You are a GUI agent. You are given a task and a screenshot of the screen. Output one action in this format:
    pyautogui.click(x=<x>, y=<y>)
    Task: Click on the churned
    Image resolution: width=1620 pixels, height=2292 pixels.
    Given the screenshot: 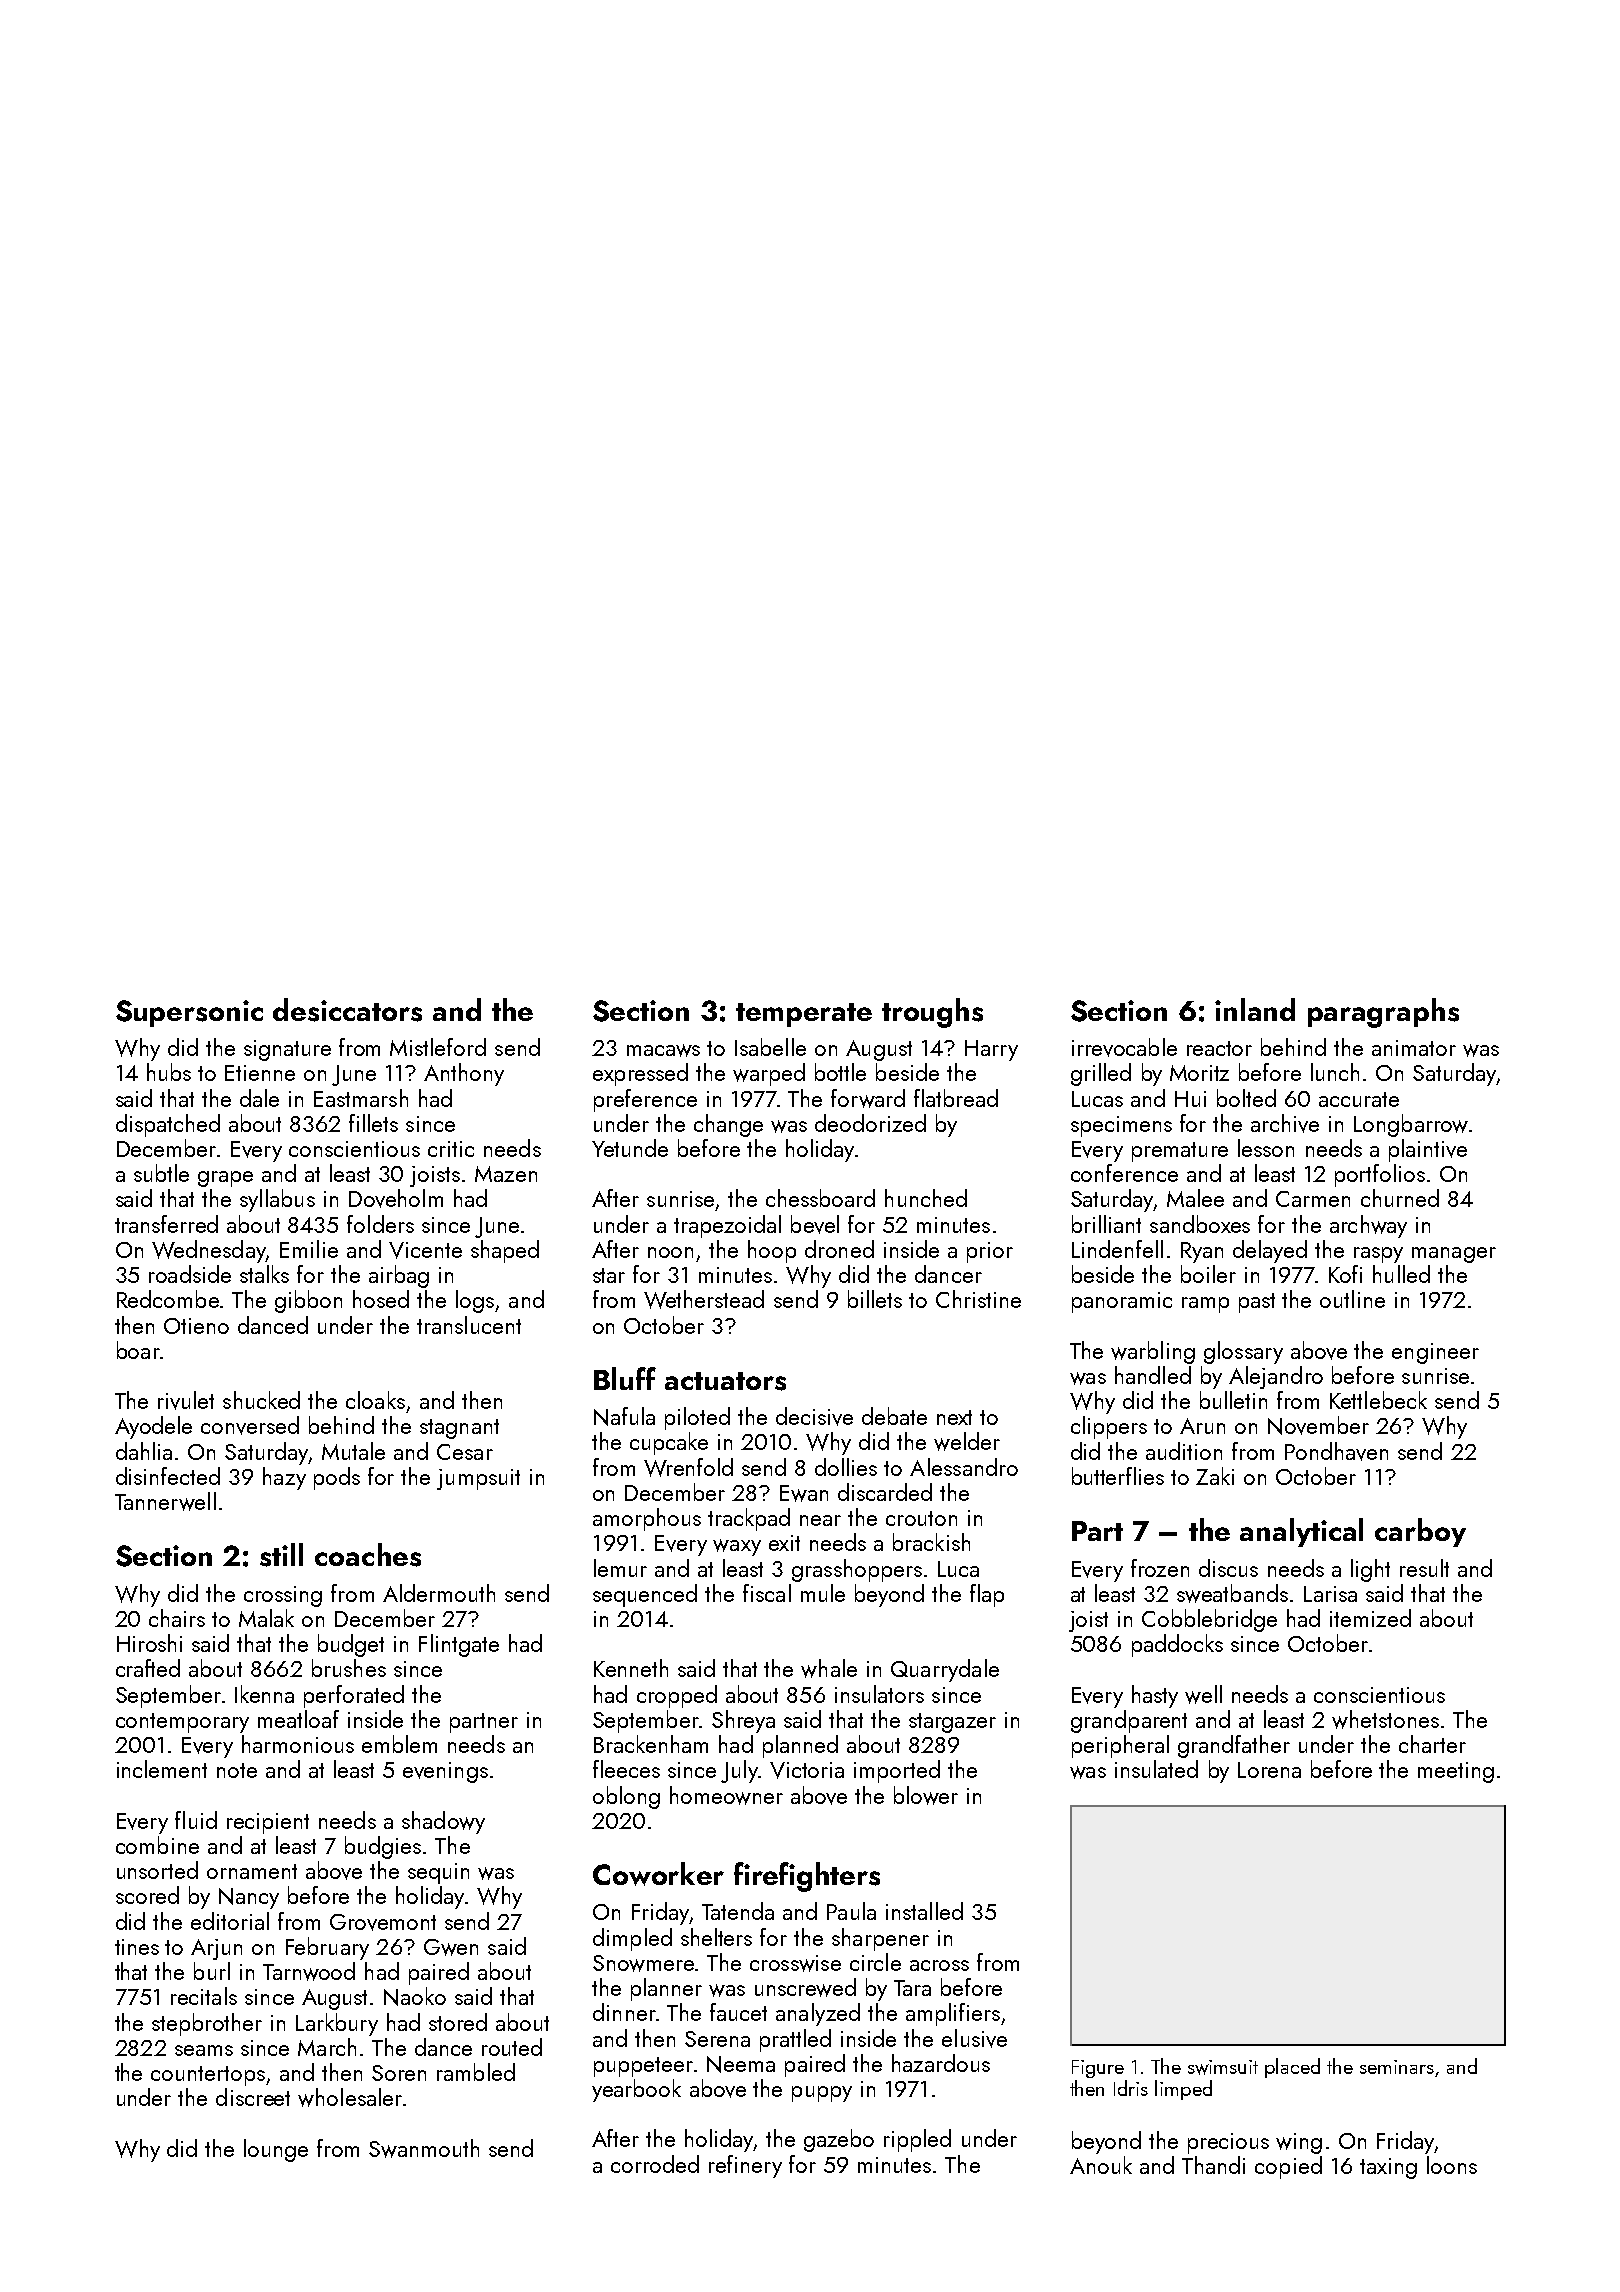 What is the action you would take?
    pyautogui.click(x=1400, y=1198)
